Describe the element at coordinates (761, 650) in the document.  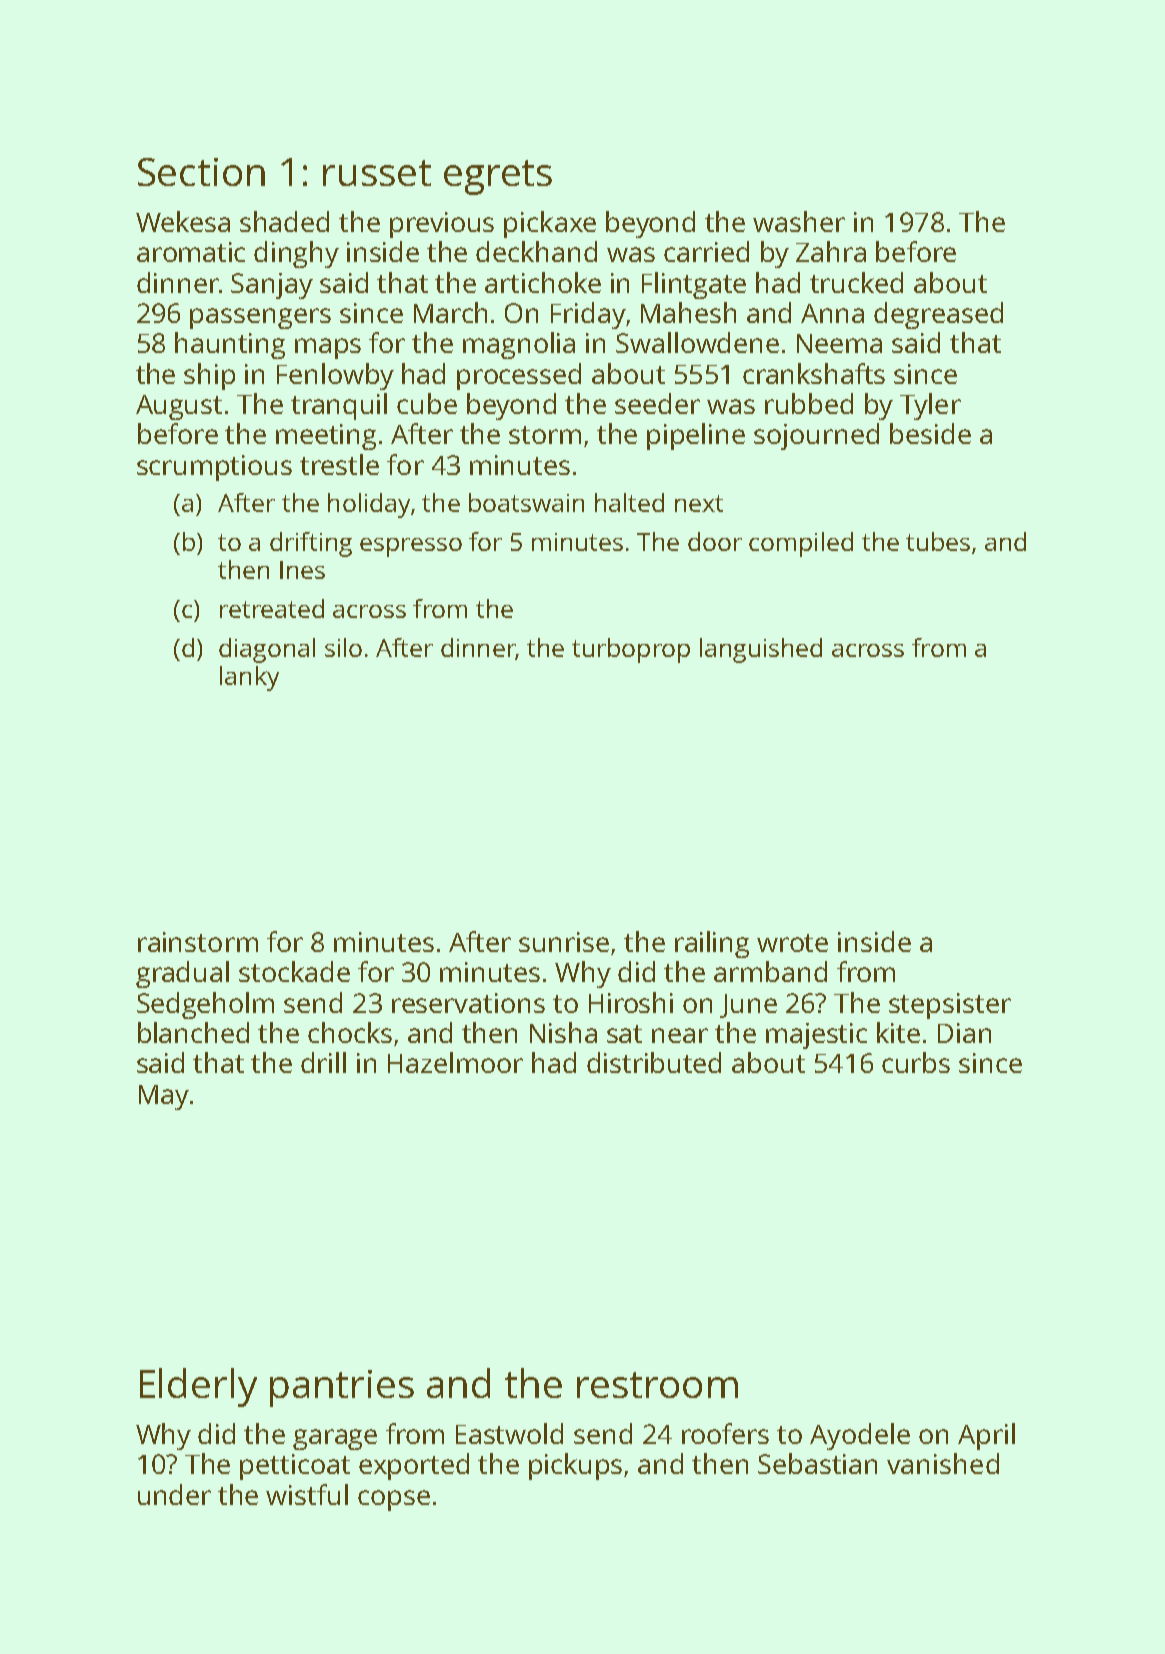
I see `languished` at that location.
